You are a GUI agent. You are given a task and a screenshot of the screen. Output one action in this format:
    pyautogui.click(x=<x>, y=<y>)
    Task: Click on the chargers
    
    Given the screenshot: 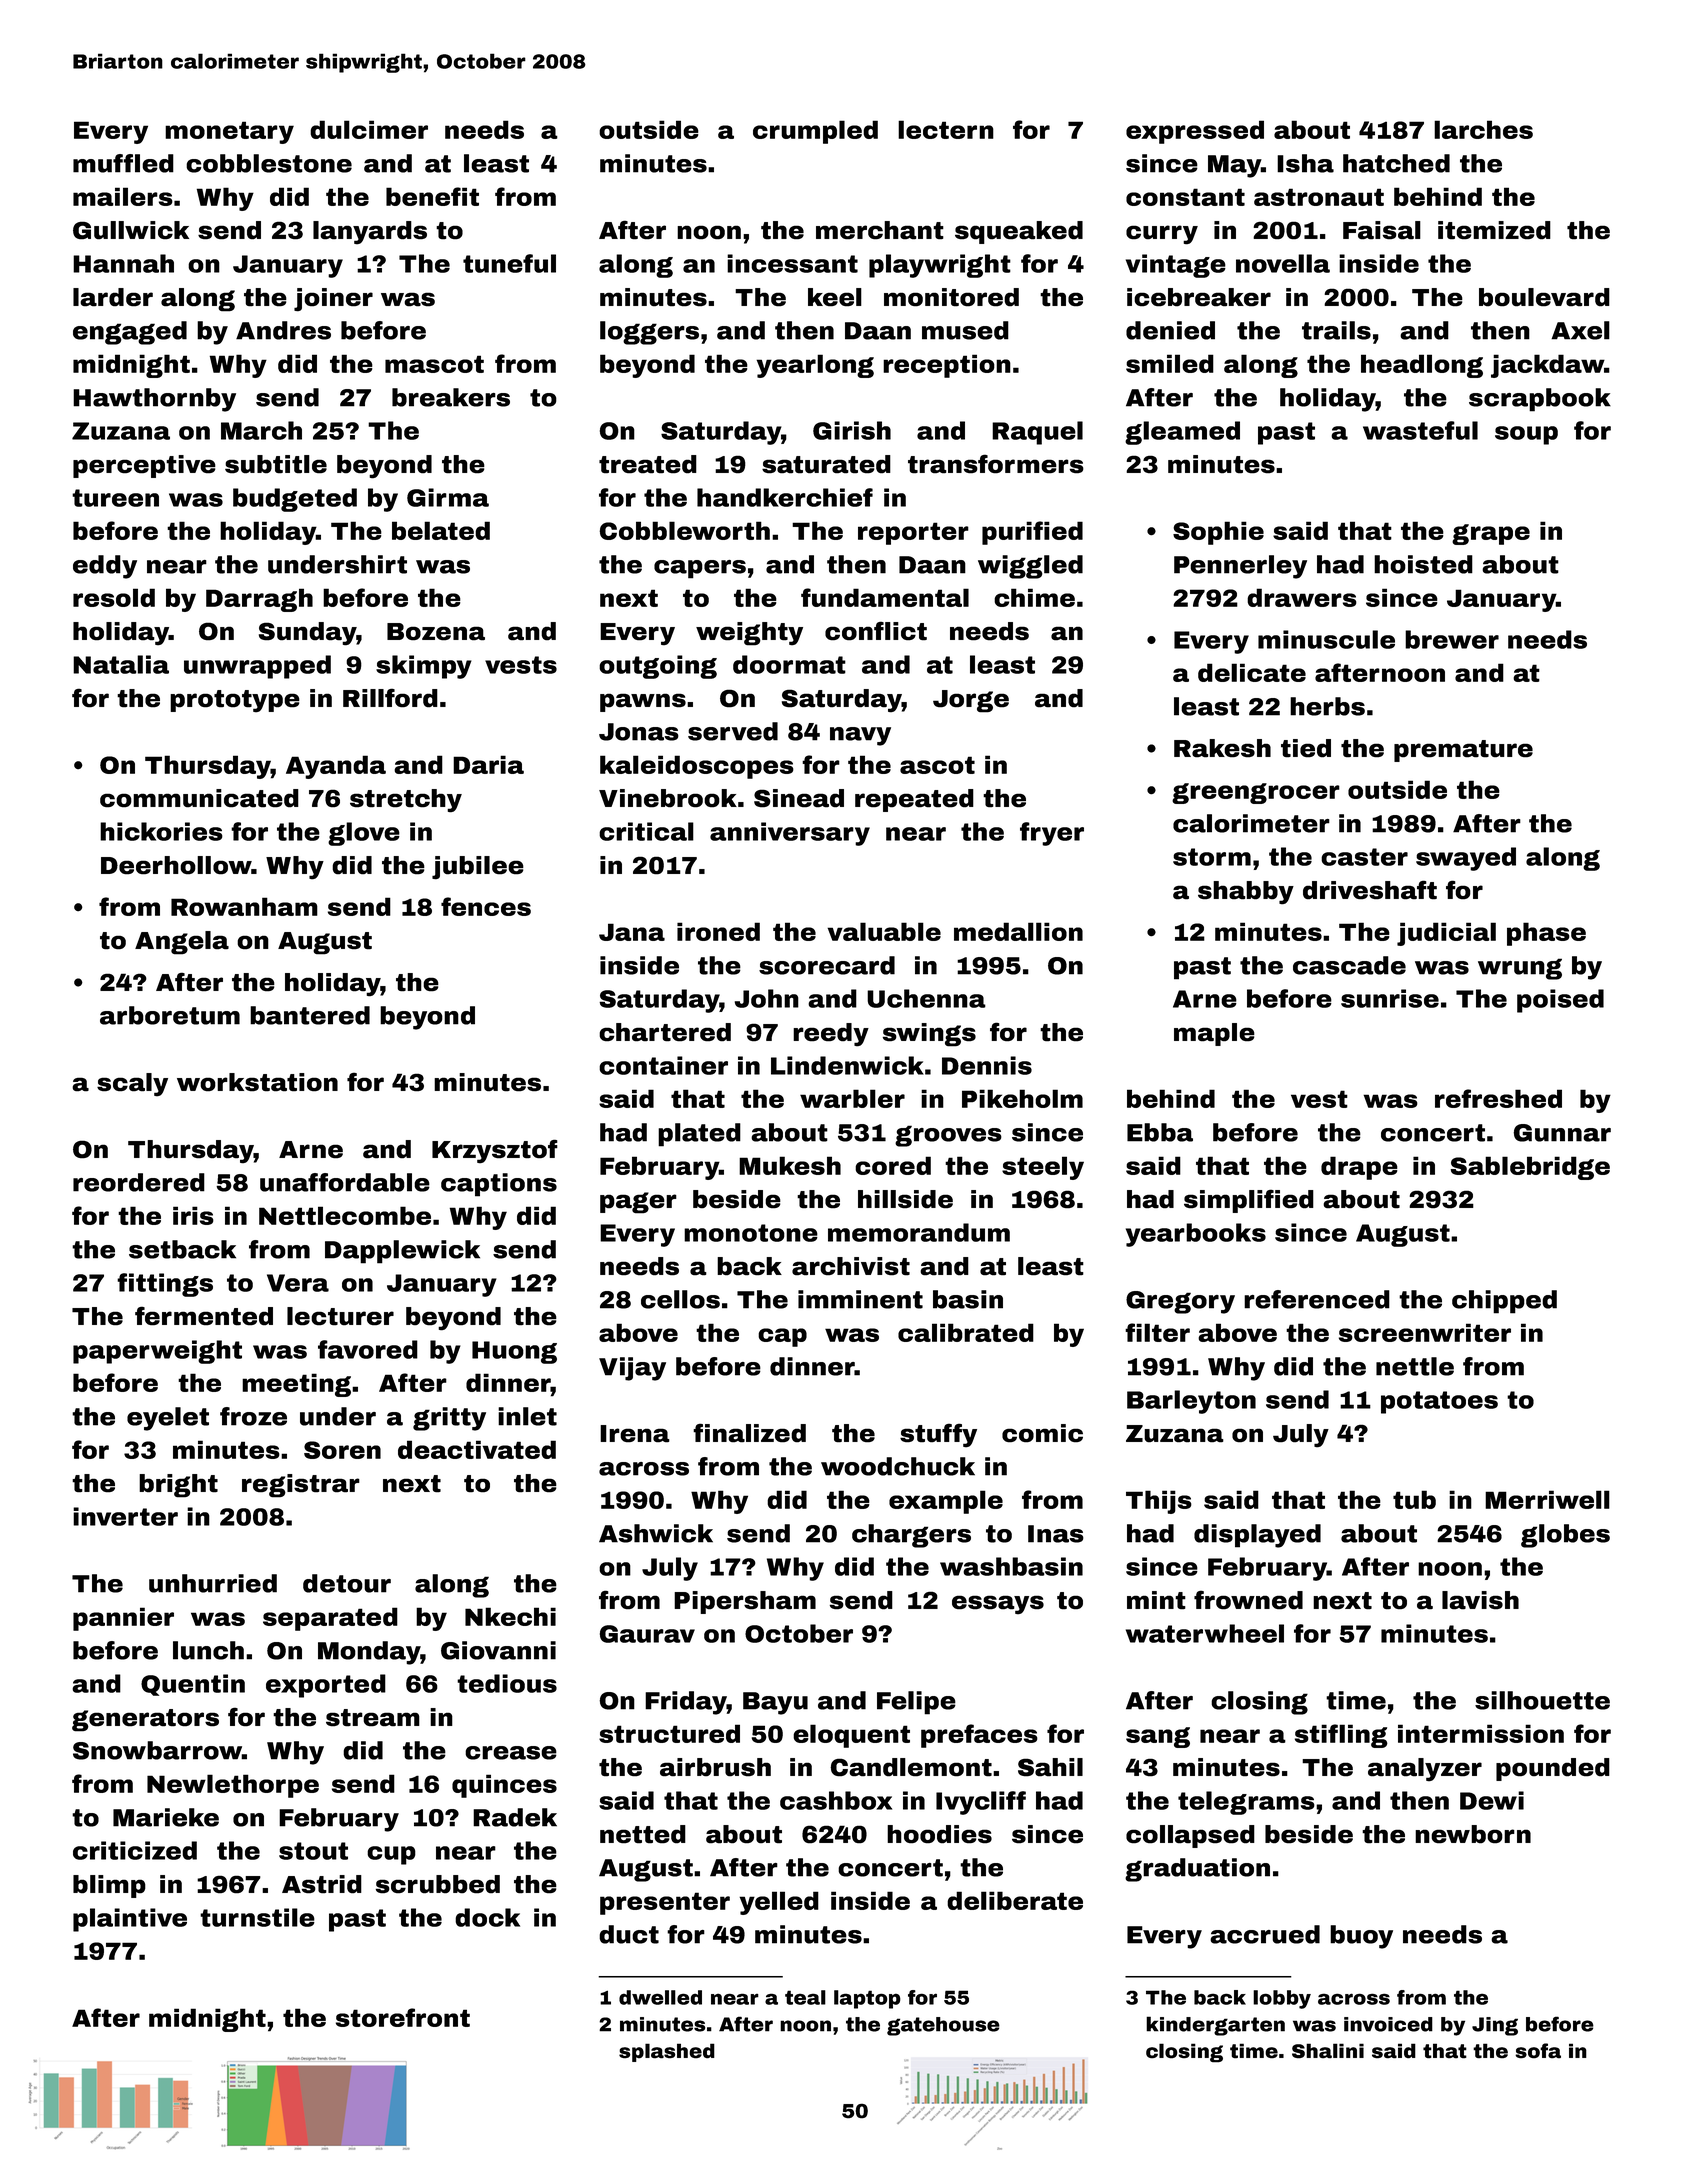 What is the action you would take?
    pyautogui.click(x=911, y=1536)
